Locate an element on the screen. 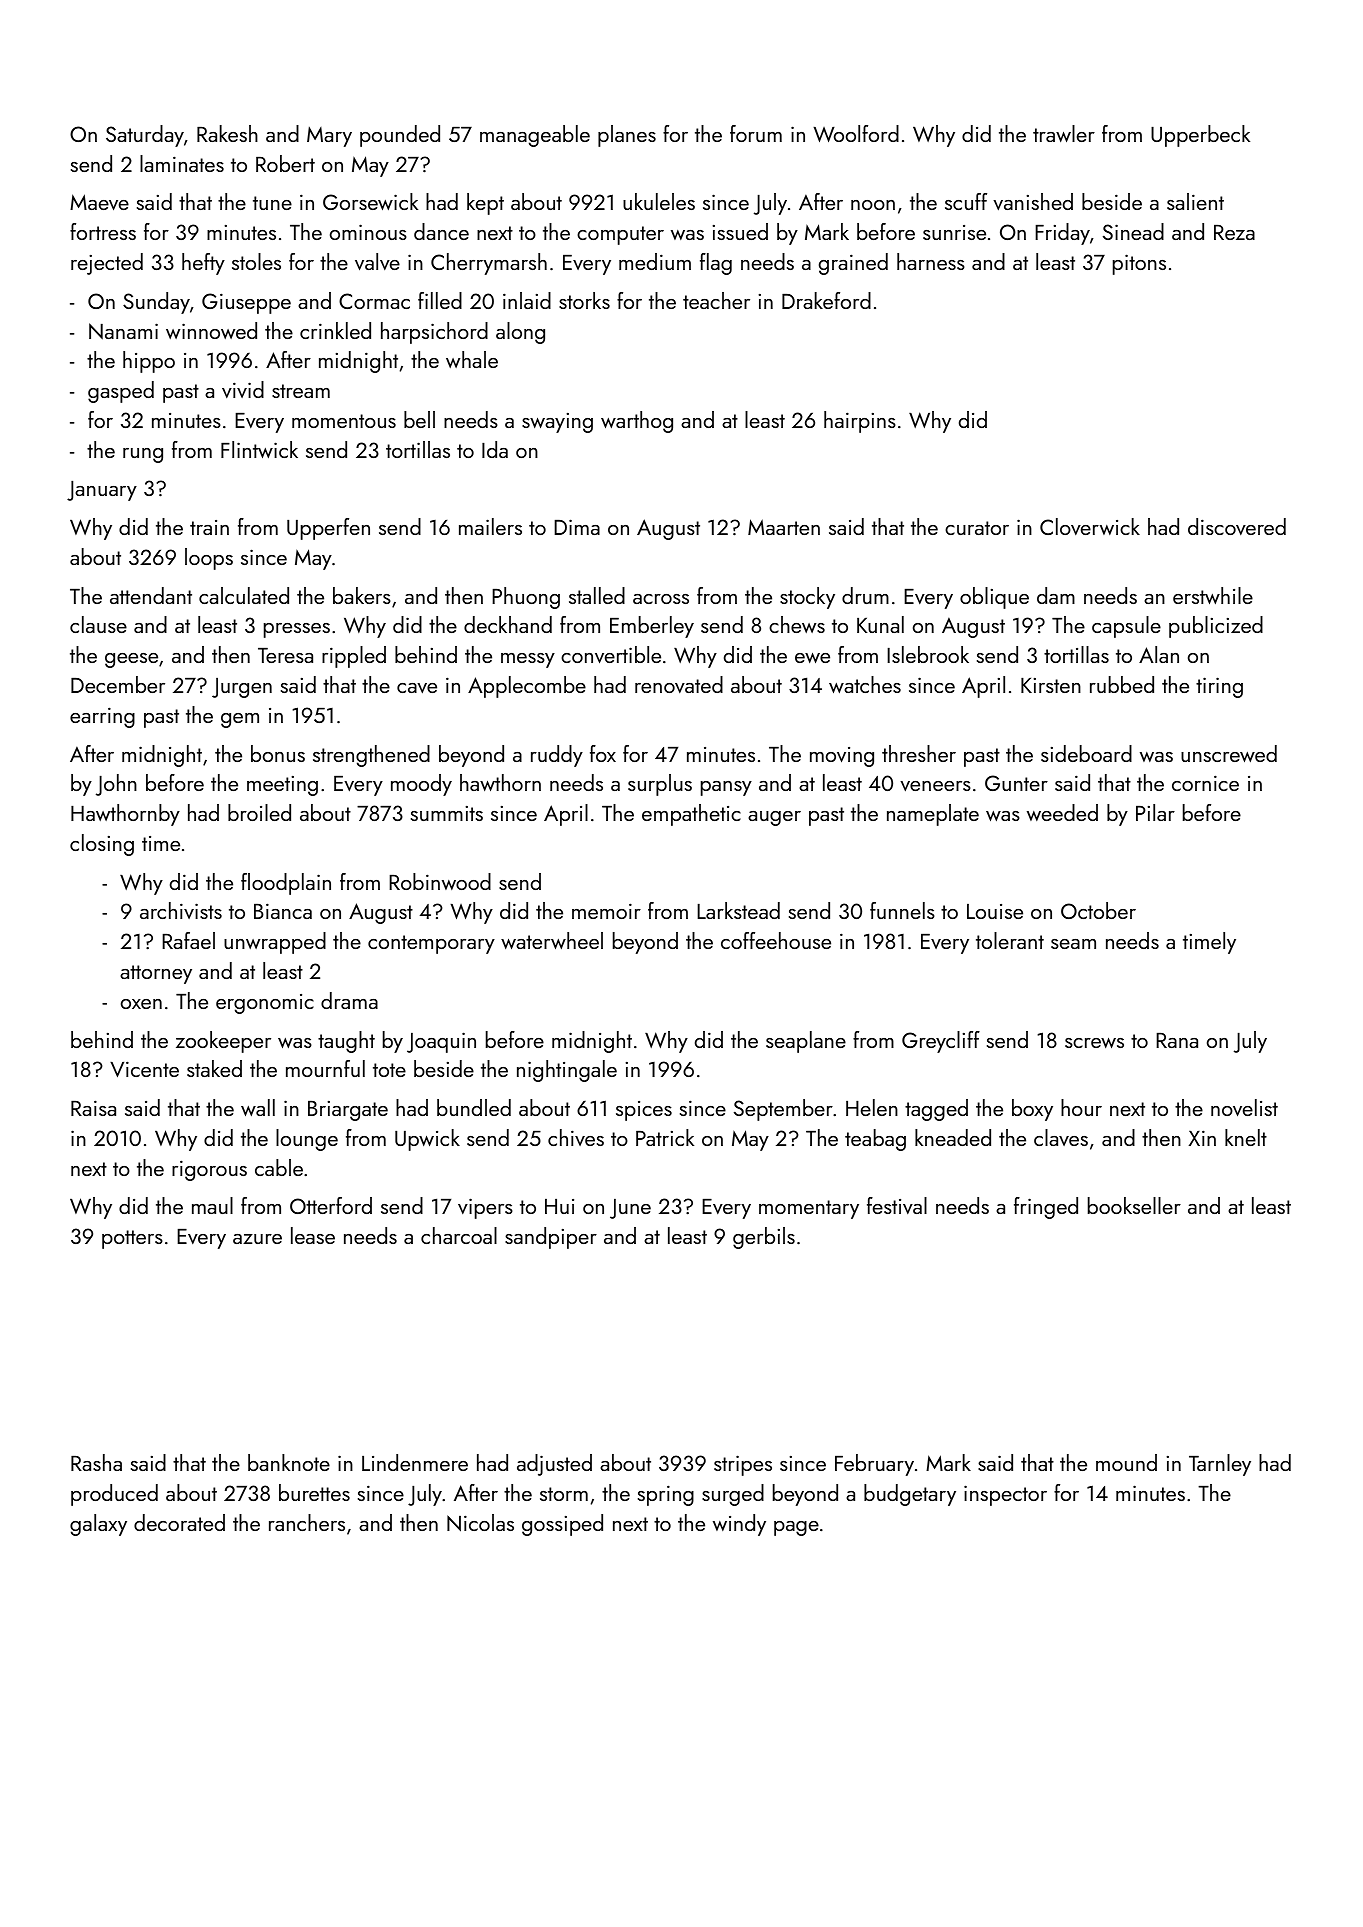 The width and height of the screenshot is (1363, 1927). Emberley is located at coordinates (652, 627).
